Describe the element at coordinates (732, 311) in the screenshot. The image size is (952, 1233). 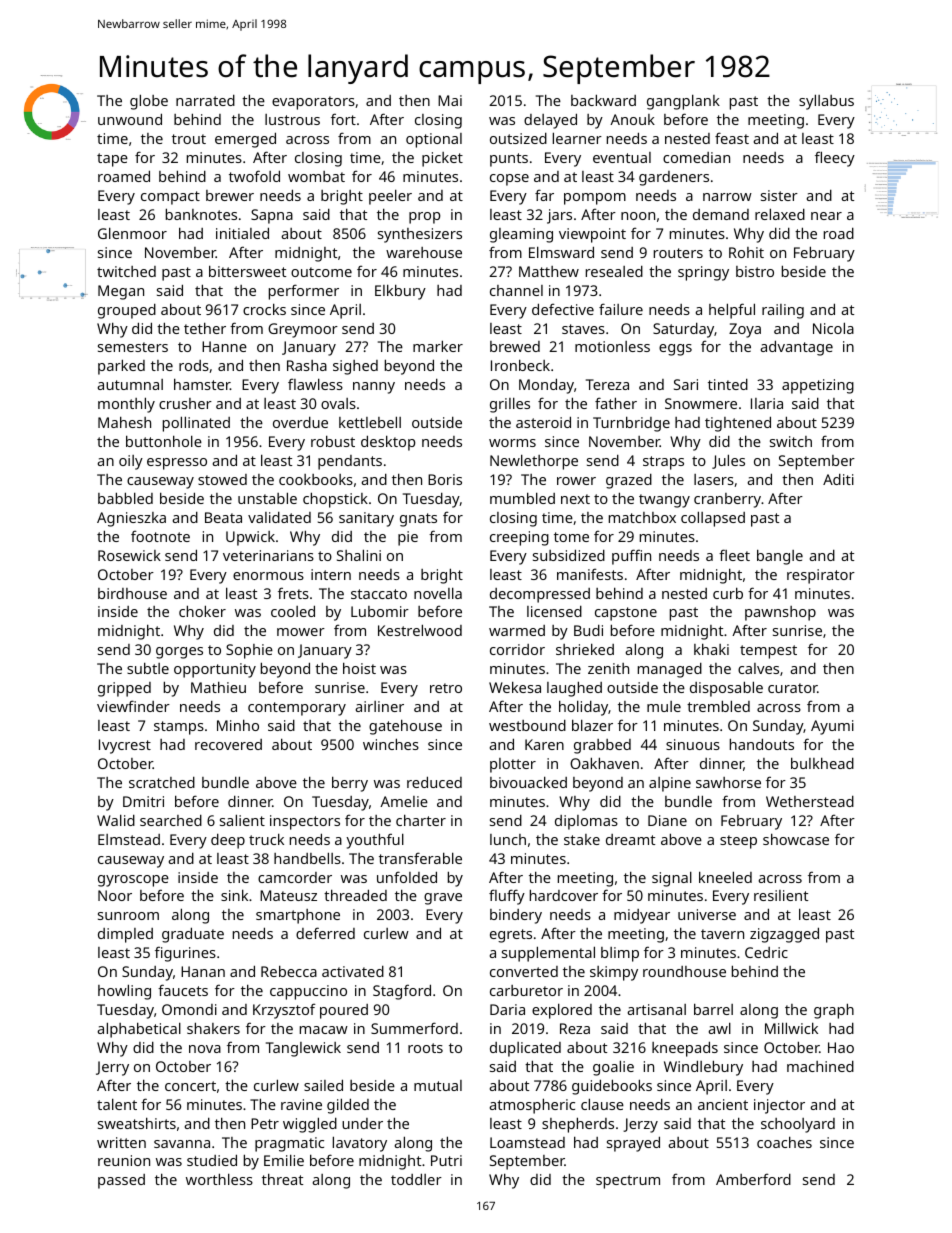
I see `helpful` at that location.
